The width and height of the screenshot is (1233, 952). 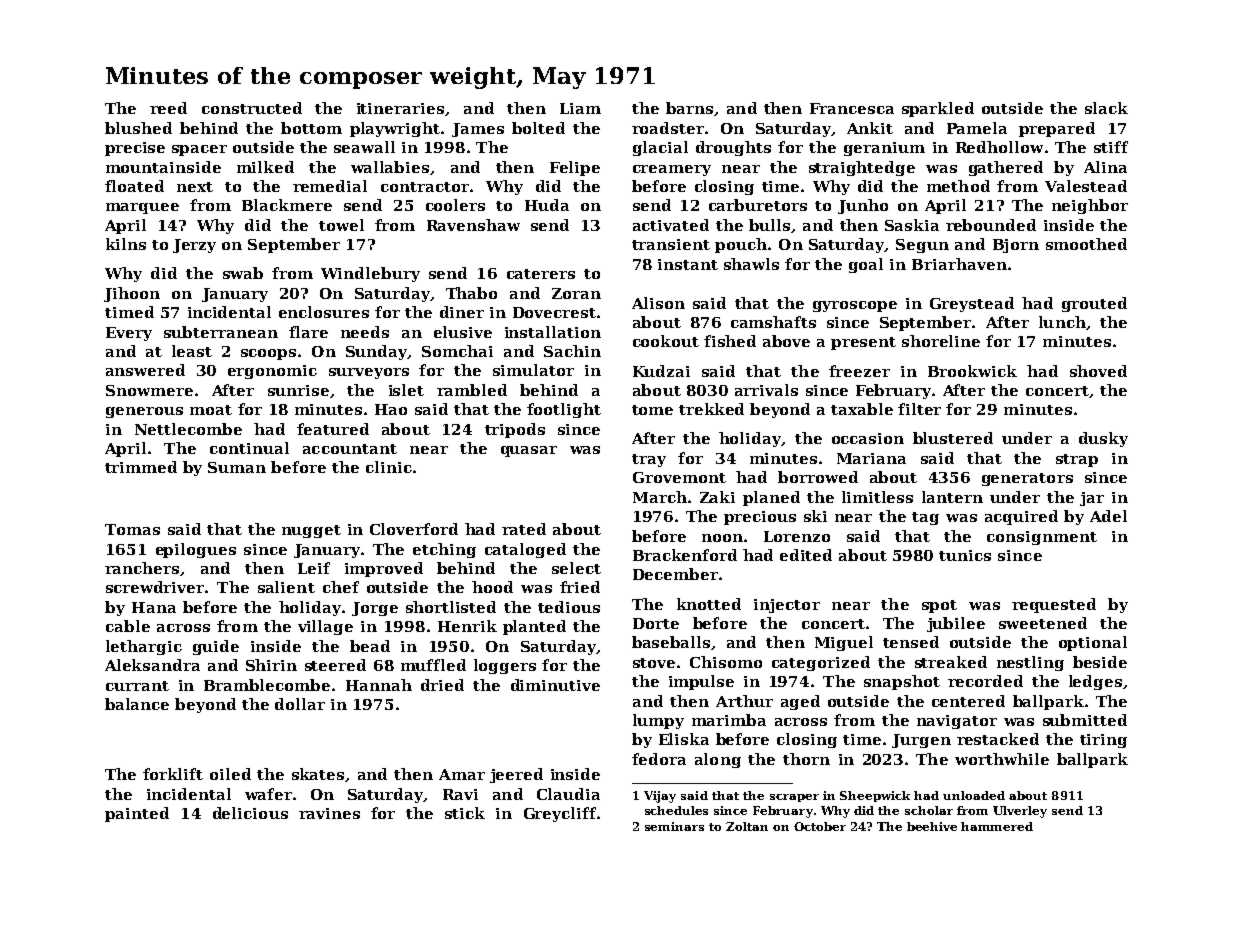 I want to click on stiff, so click(x=1111, y=147).
